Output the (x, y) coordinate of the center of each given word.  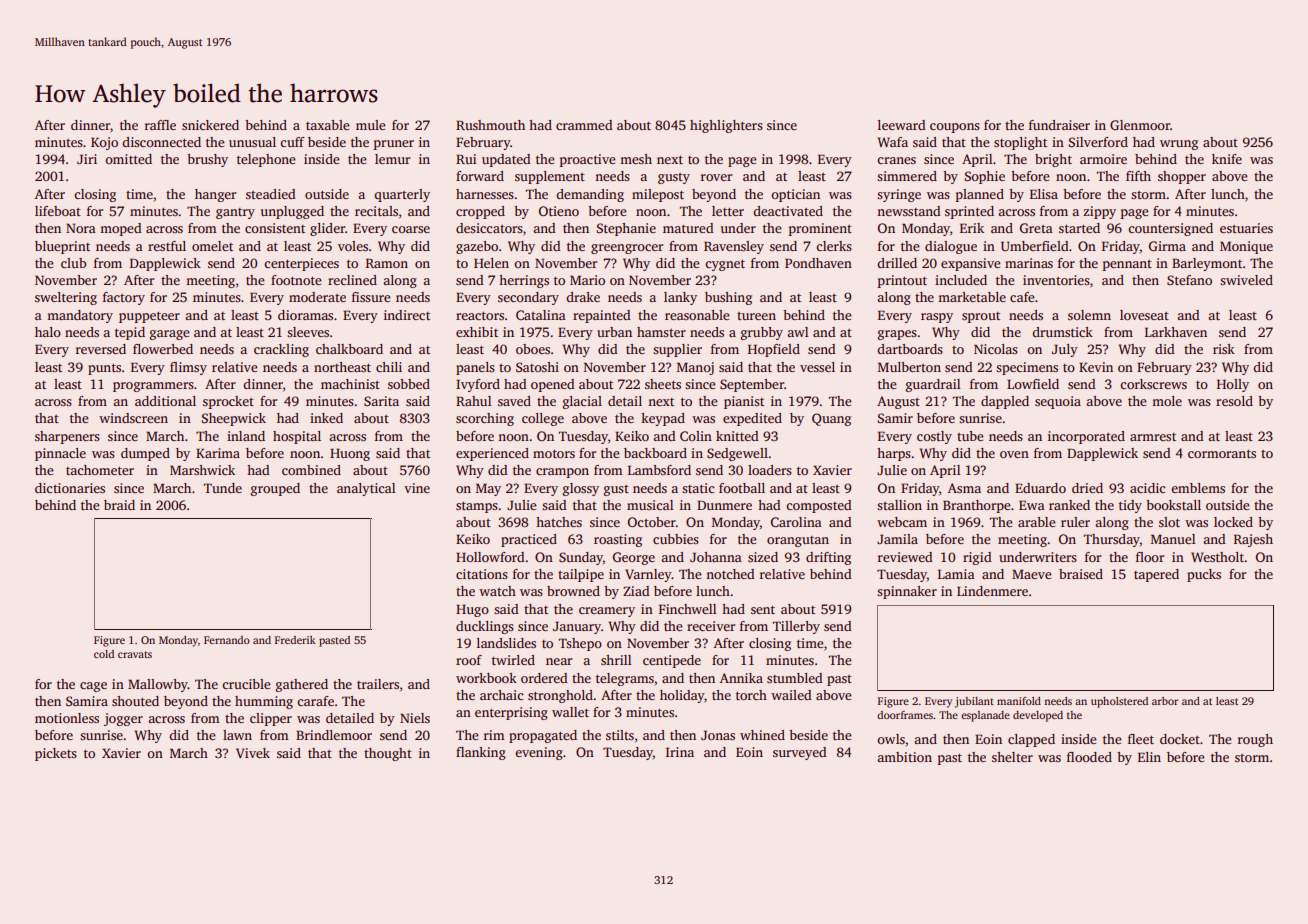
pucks (1204, 575)
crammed (584, 125)
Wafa (893, 142)
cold (104, 654)
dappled (1005, 402)
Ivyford (478, 385)
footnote (296, 280)
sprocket (228, 402)
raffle (160, 125)
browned (573, 591)
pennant (1127, 265)
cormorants (1222, 454)
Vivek (253, 753)
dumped (145, 454)
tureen (756, 316)
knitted (737, 436)
